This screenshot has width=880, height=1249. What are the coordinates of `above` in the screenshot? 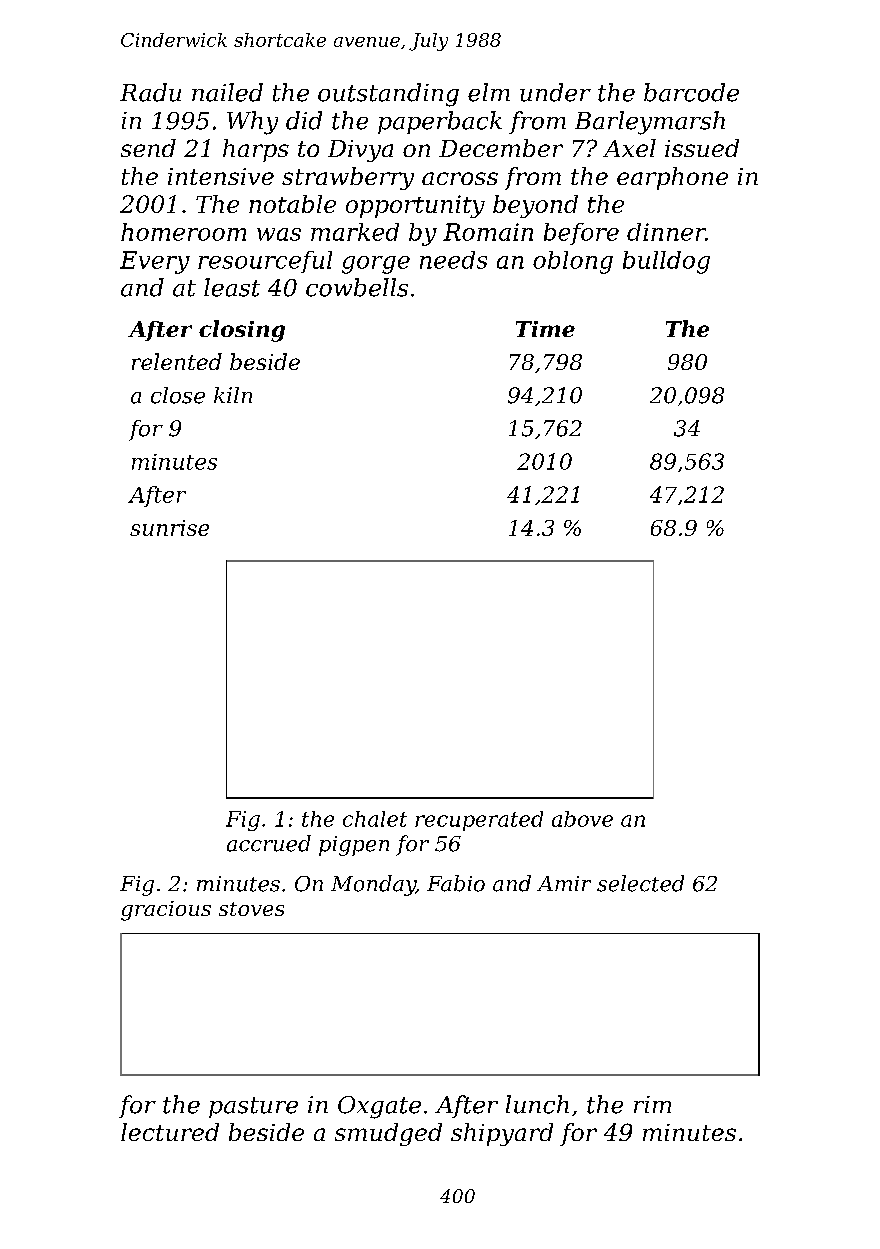 It's located at (582, 819).
